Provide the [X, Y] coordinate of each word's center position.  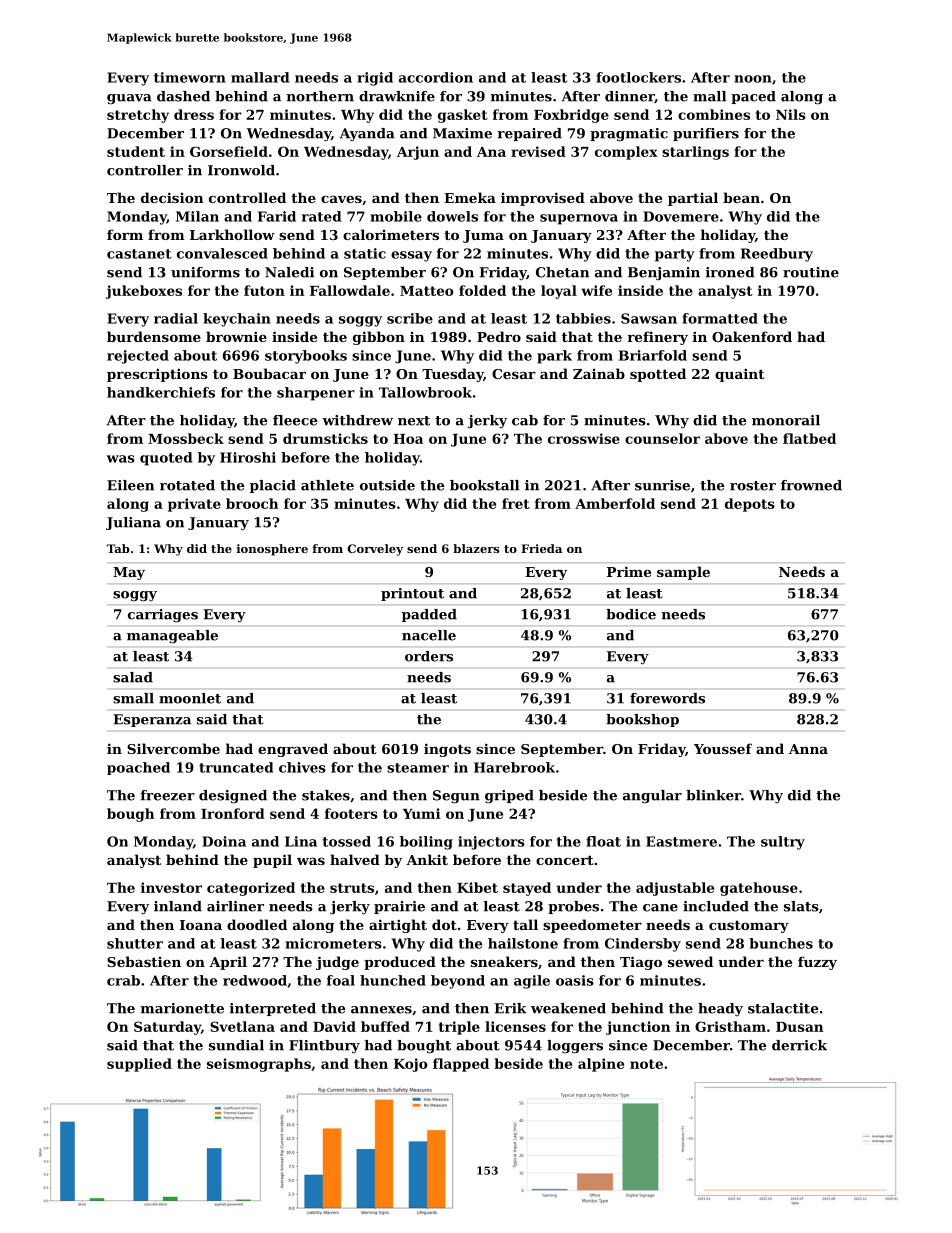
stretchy [138, 116]
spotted [658, 375]
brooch [252, 503]
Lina [301, 841]
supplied [139, 1065]
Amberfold [615, 503]
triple [459, 1028]
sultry [783, 843]
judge [337, 963]
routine [811, 272]
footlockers [638, 77]
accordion [436, 77]
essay [411, 256]
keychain [237, 320]
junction [638, 1028]
